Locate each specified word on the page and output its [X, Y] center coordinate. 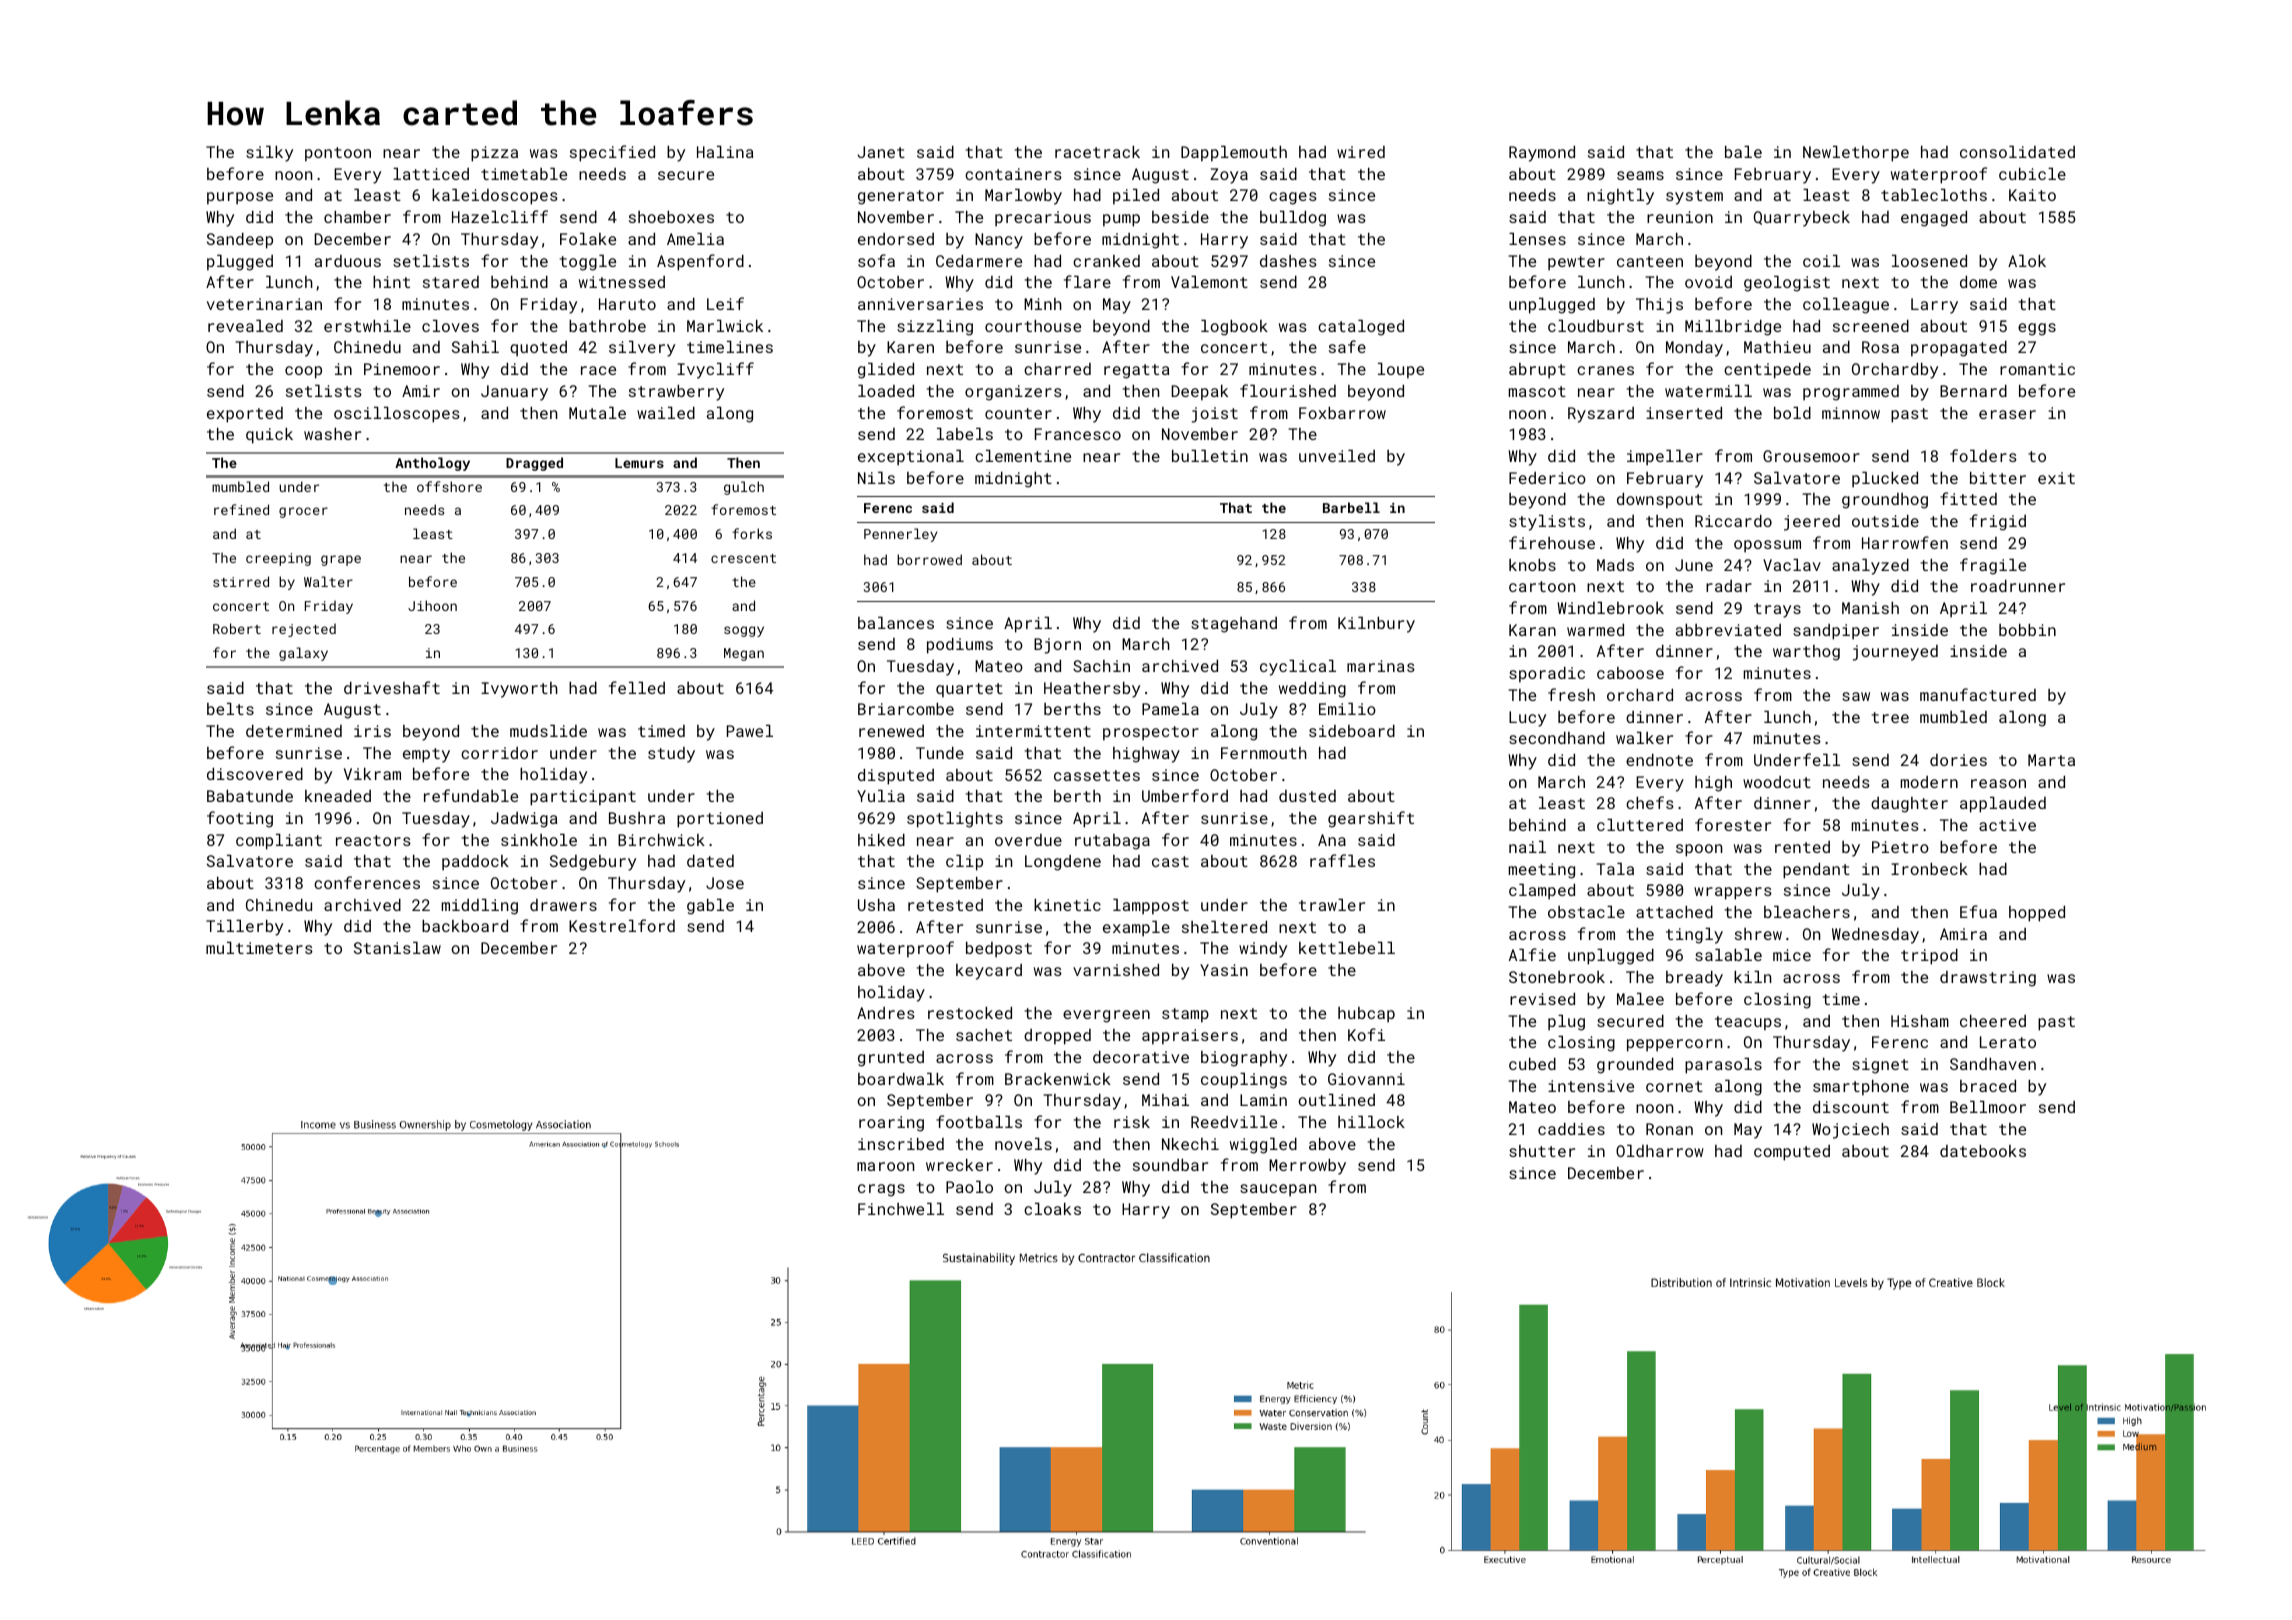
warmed [1595, 630]
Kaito [2032, 195]
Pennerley [900, 535]
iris [372, 731]
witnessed [622, 282]
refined [241, 509]
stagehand [1234, 625]
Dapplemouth [1234, 154]
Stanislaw [397, 948]
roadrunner [2018, 586]
